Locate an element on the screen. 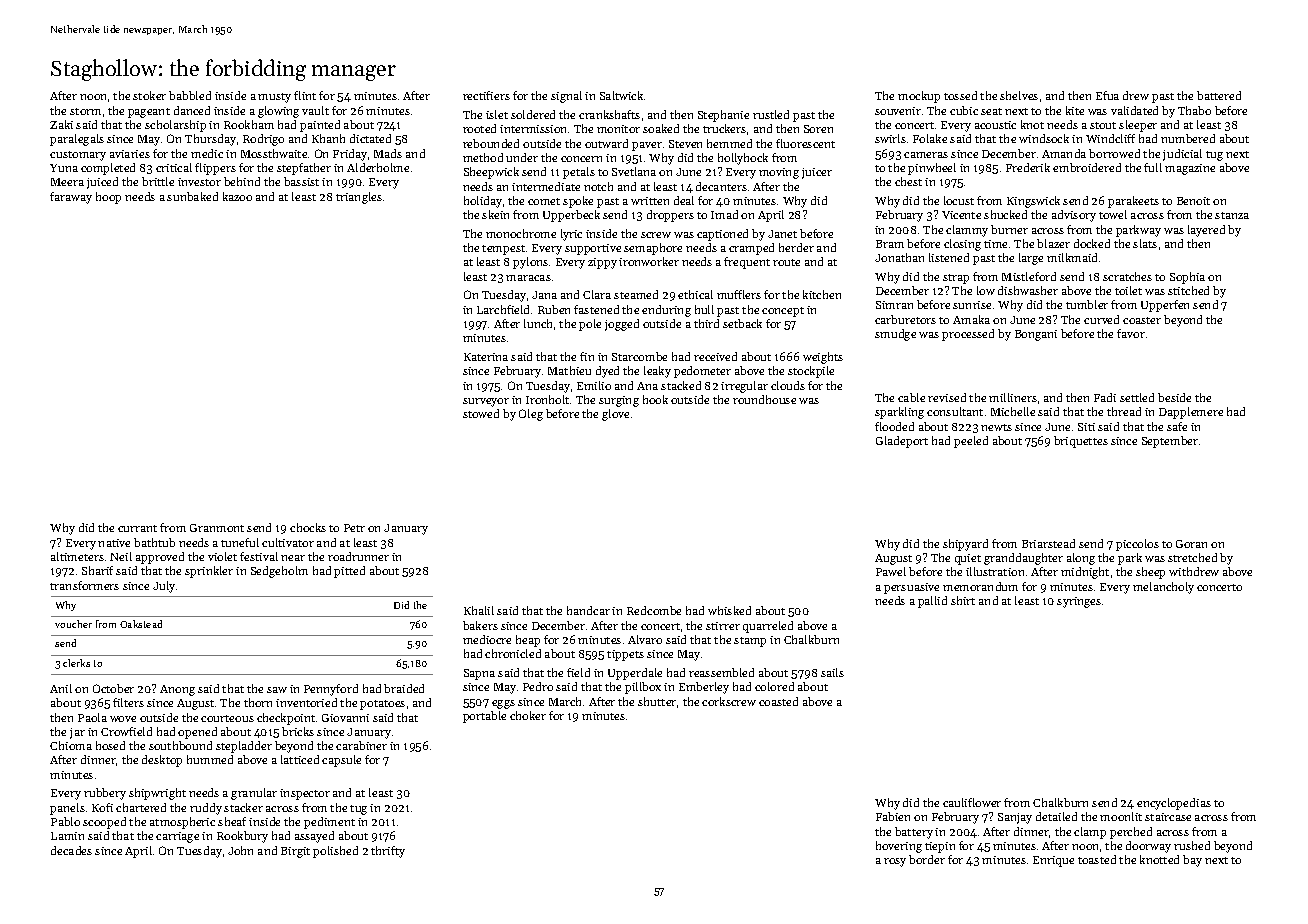 Image resolution: width=1308 pixels, height=924 pixels. sails is located at coordinates (832, 672).
